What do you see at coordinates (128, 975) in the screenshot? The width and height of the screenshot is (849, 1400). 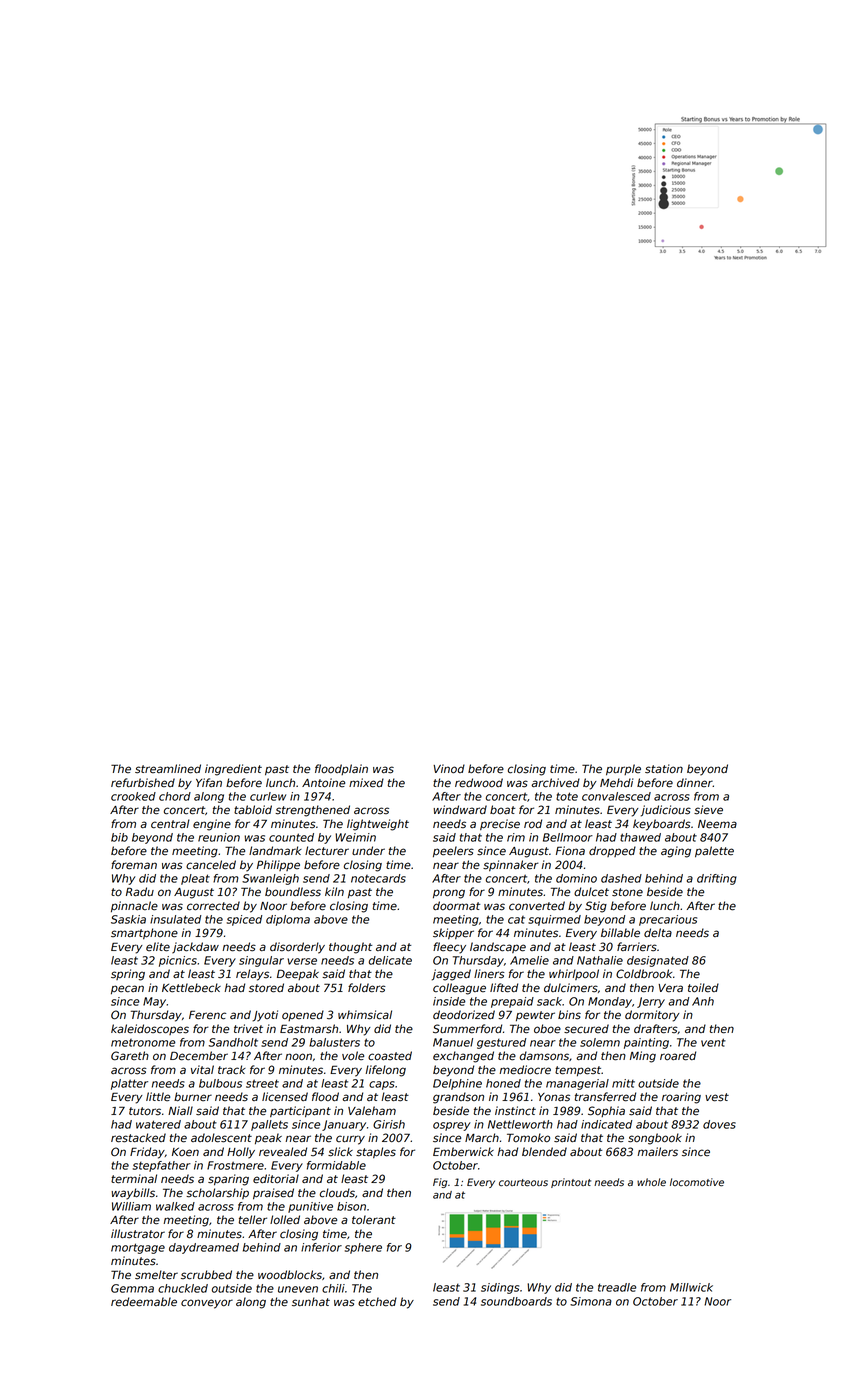 I see `spring` at bounding box center [128, 975].
